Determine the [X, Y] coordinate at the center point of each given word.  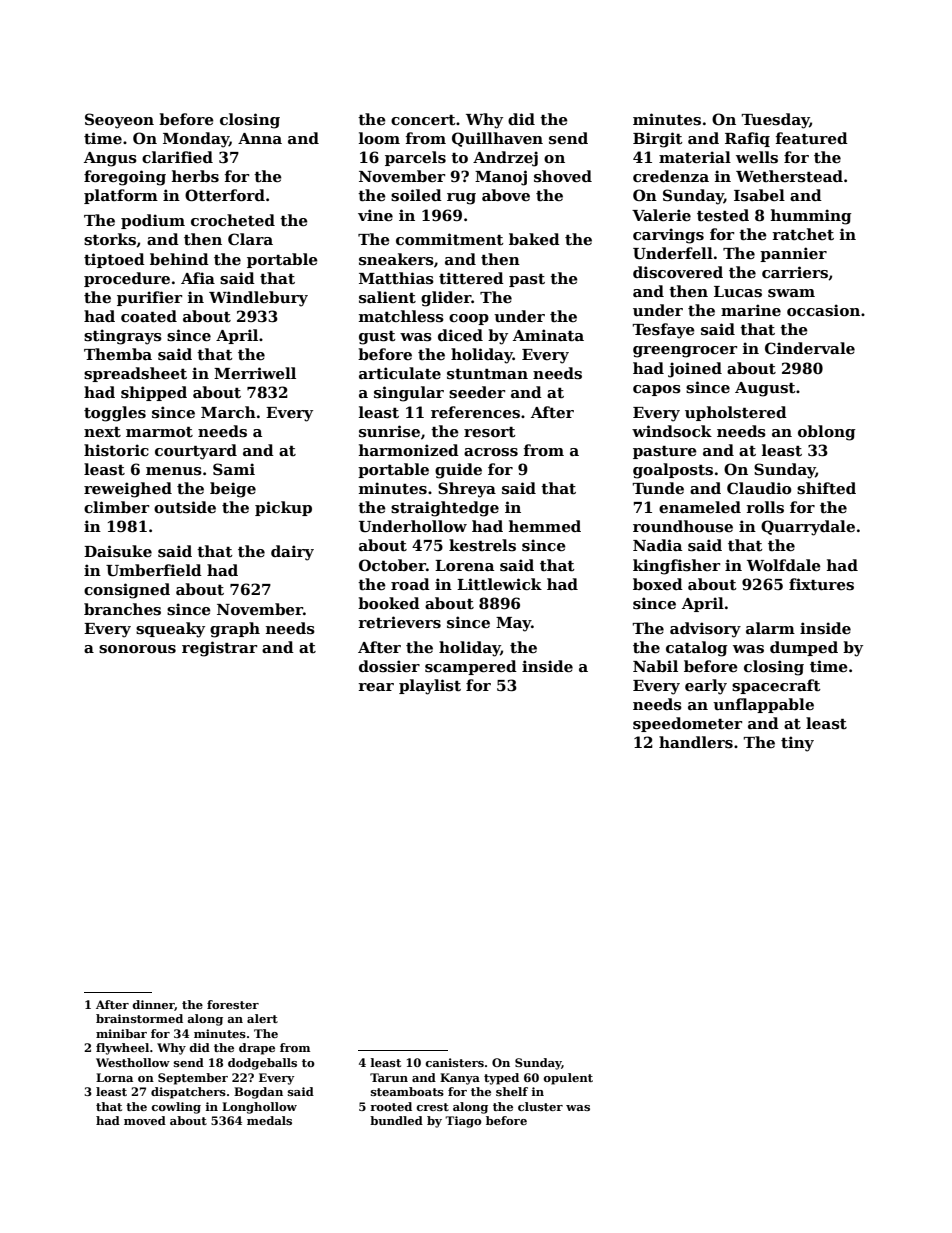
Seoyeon [119, 121]
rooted [391, 1106]
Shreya [467, 490]
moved [145, 1120]
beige [233, 490]
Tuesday [775, 121]
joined [695, 370]
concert [423, 120]
